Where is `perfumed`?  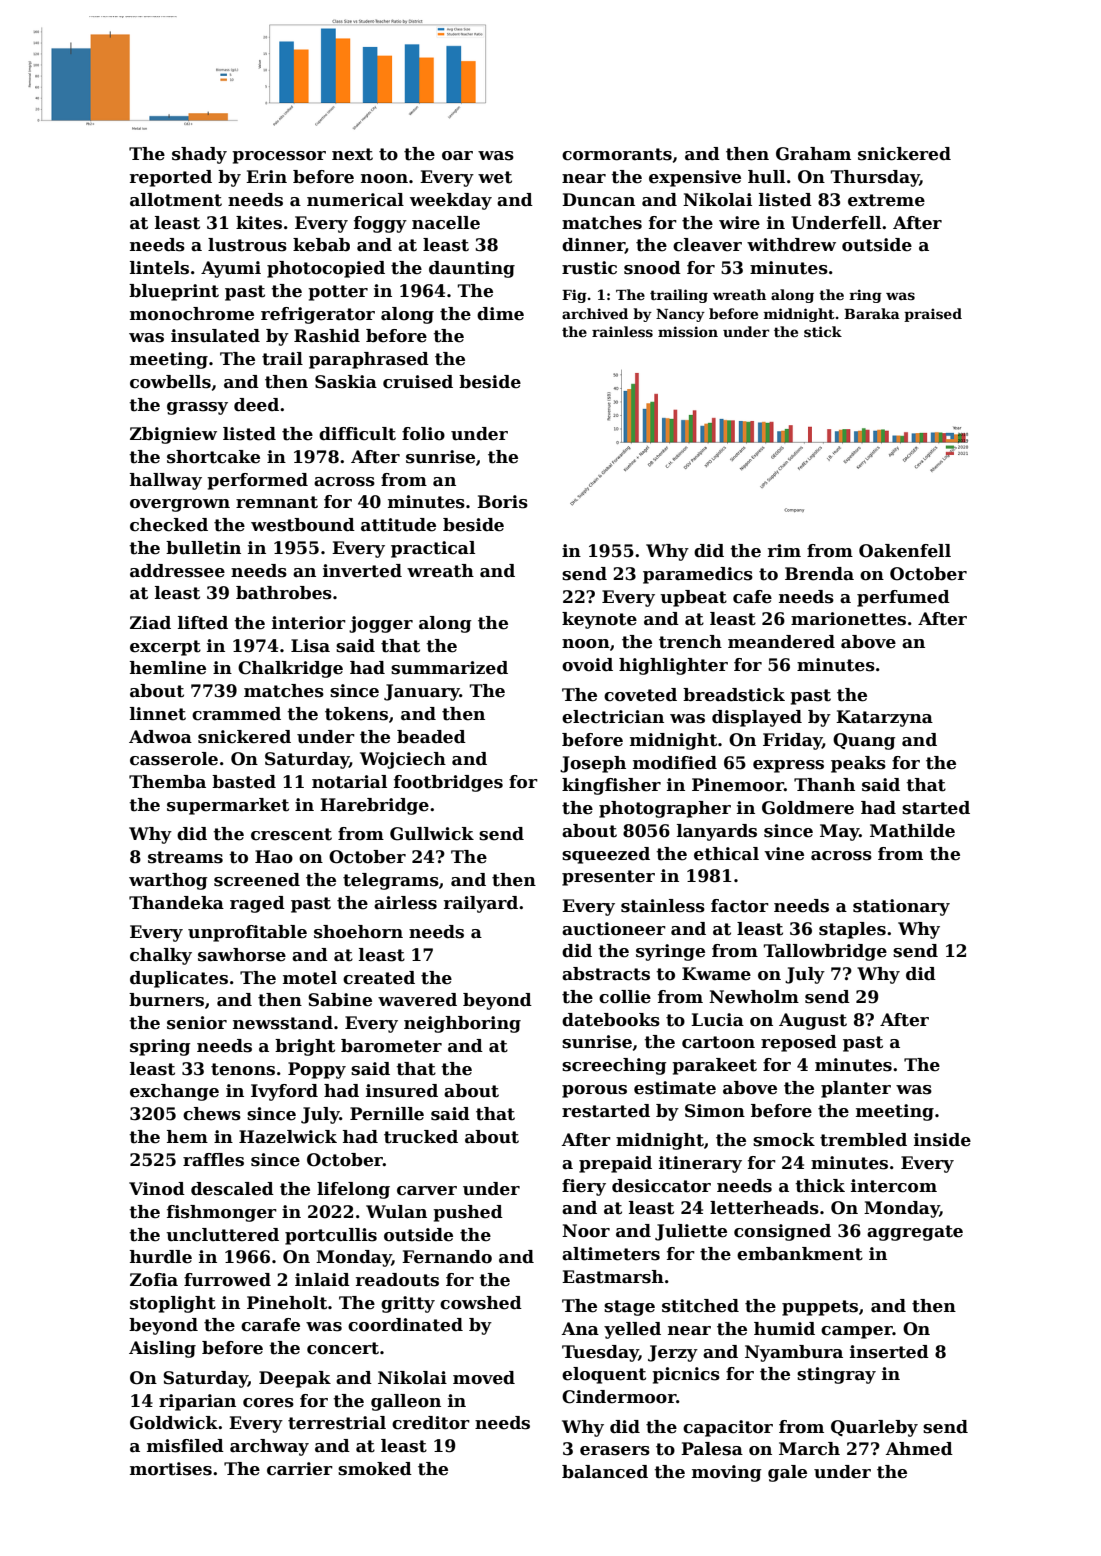 perfumed is located at coordinates (903, 598).
